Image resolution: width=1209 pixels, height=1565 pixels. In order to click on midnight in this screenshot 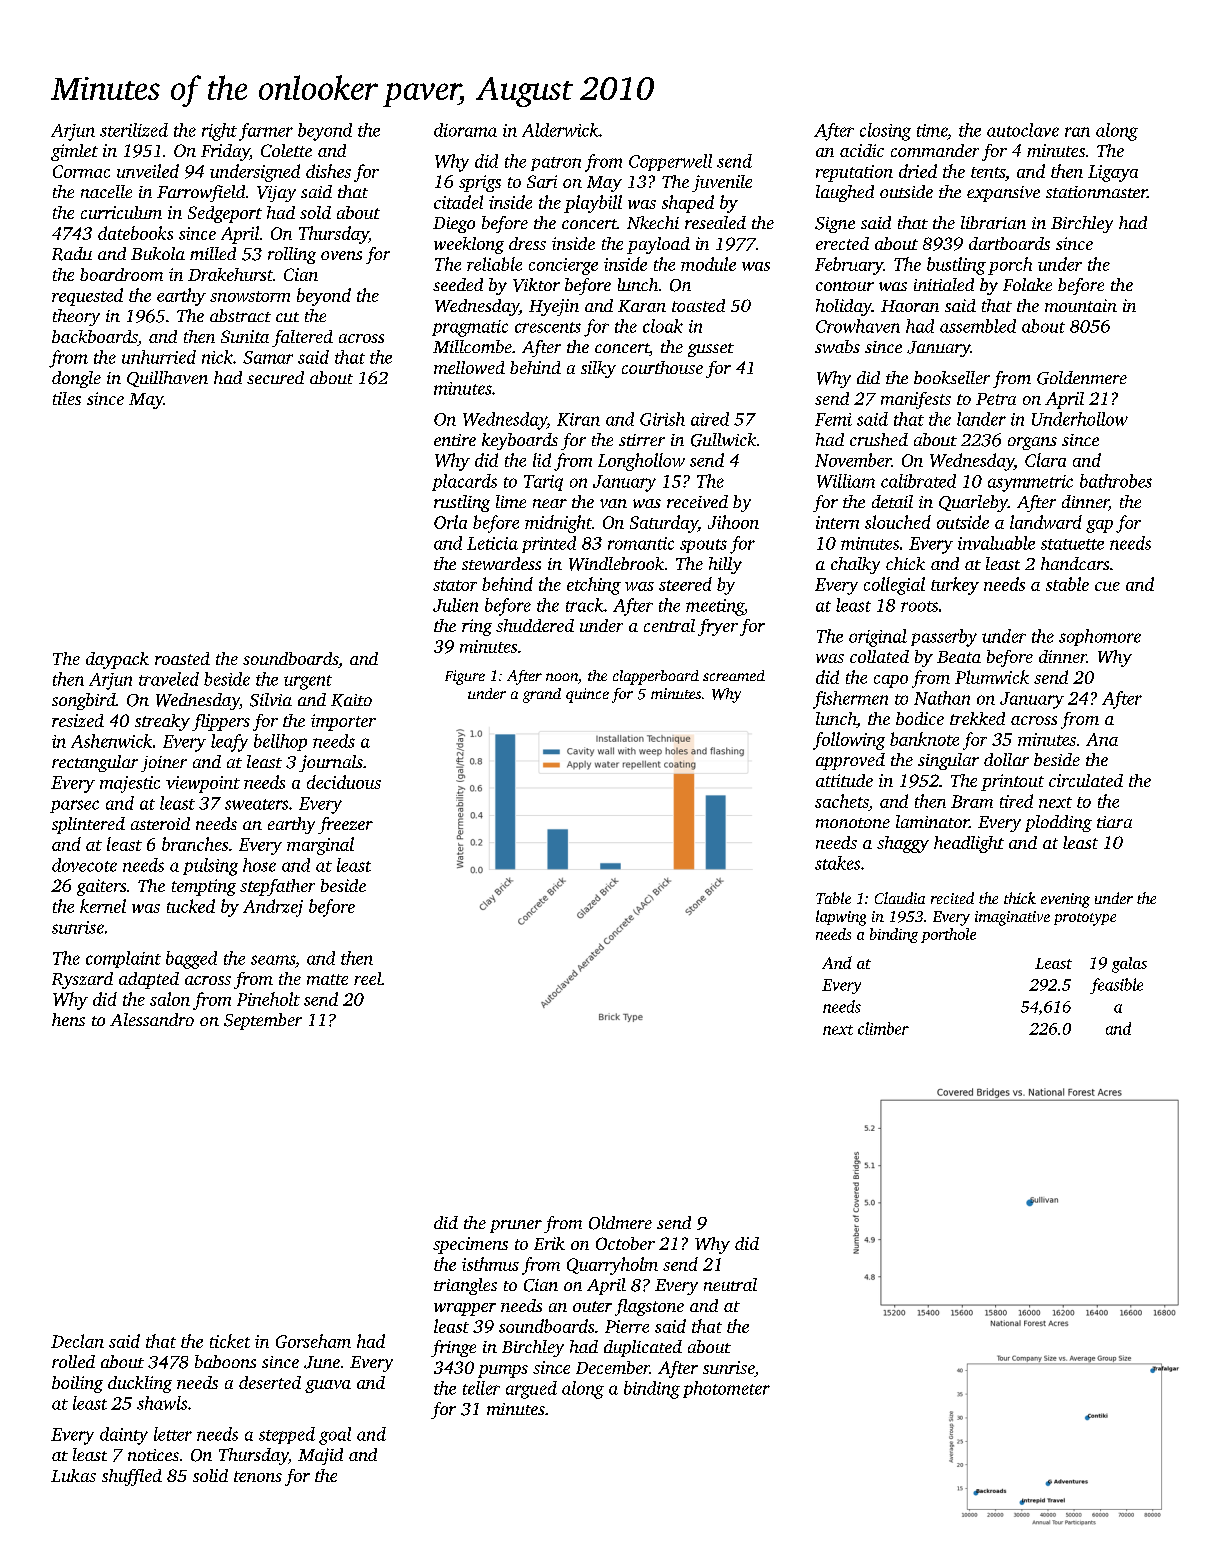, I will do `click(558, 524)`.
